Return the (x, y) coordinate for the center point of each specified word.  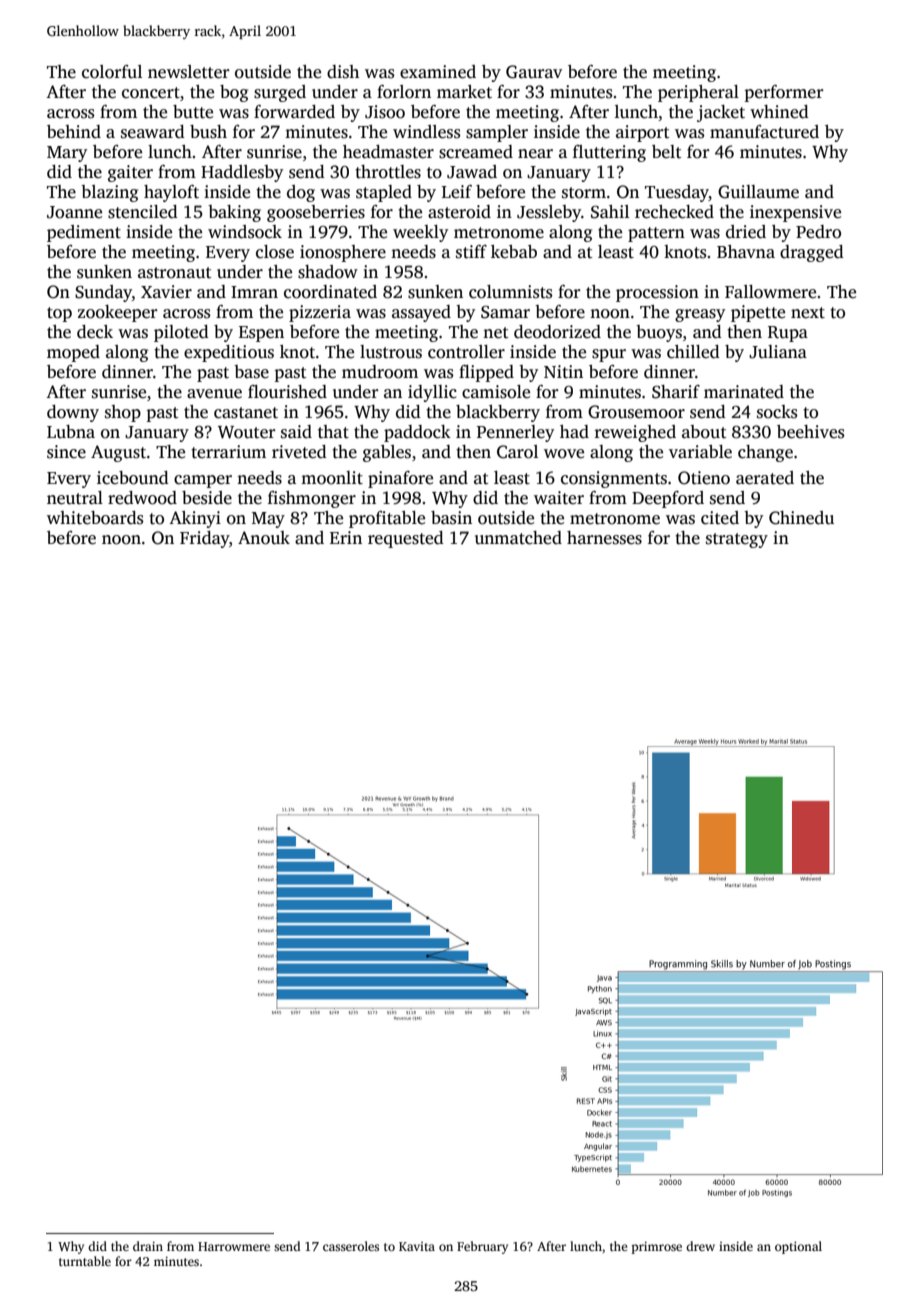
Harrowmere (234, 1246)
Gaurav (534, 72)
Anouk (264, 538)
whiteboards (95, 518)
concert (151, 93)
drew (700, 1246)
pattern (656, 234)
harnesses (604, 538)
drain (148, 1246)
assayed (421, 313)
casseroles (351, 1246)
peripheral (698, 93)
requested (406, 539)
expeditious (229, 353)
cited (720, 518)
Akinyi (195, 519)
